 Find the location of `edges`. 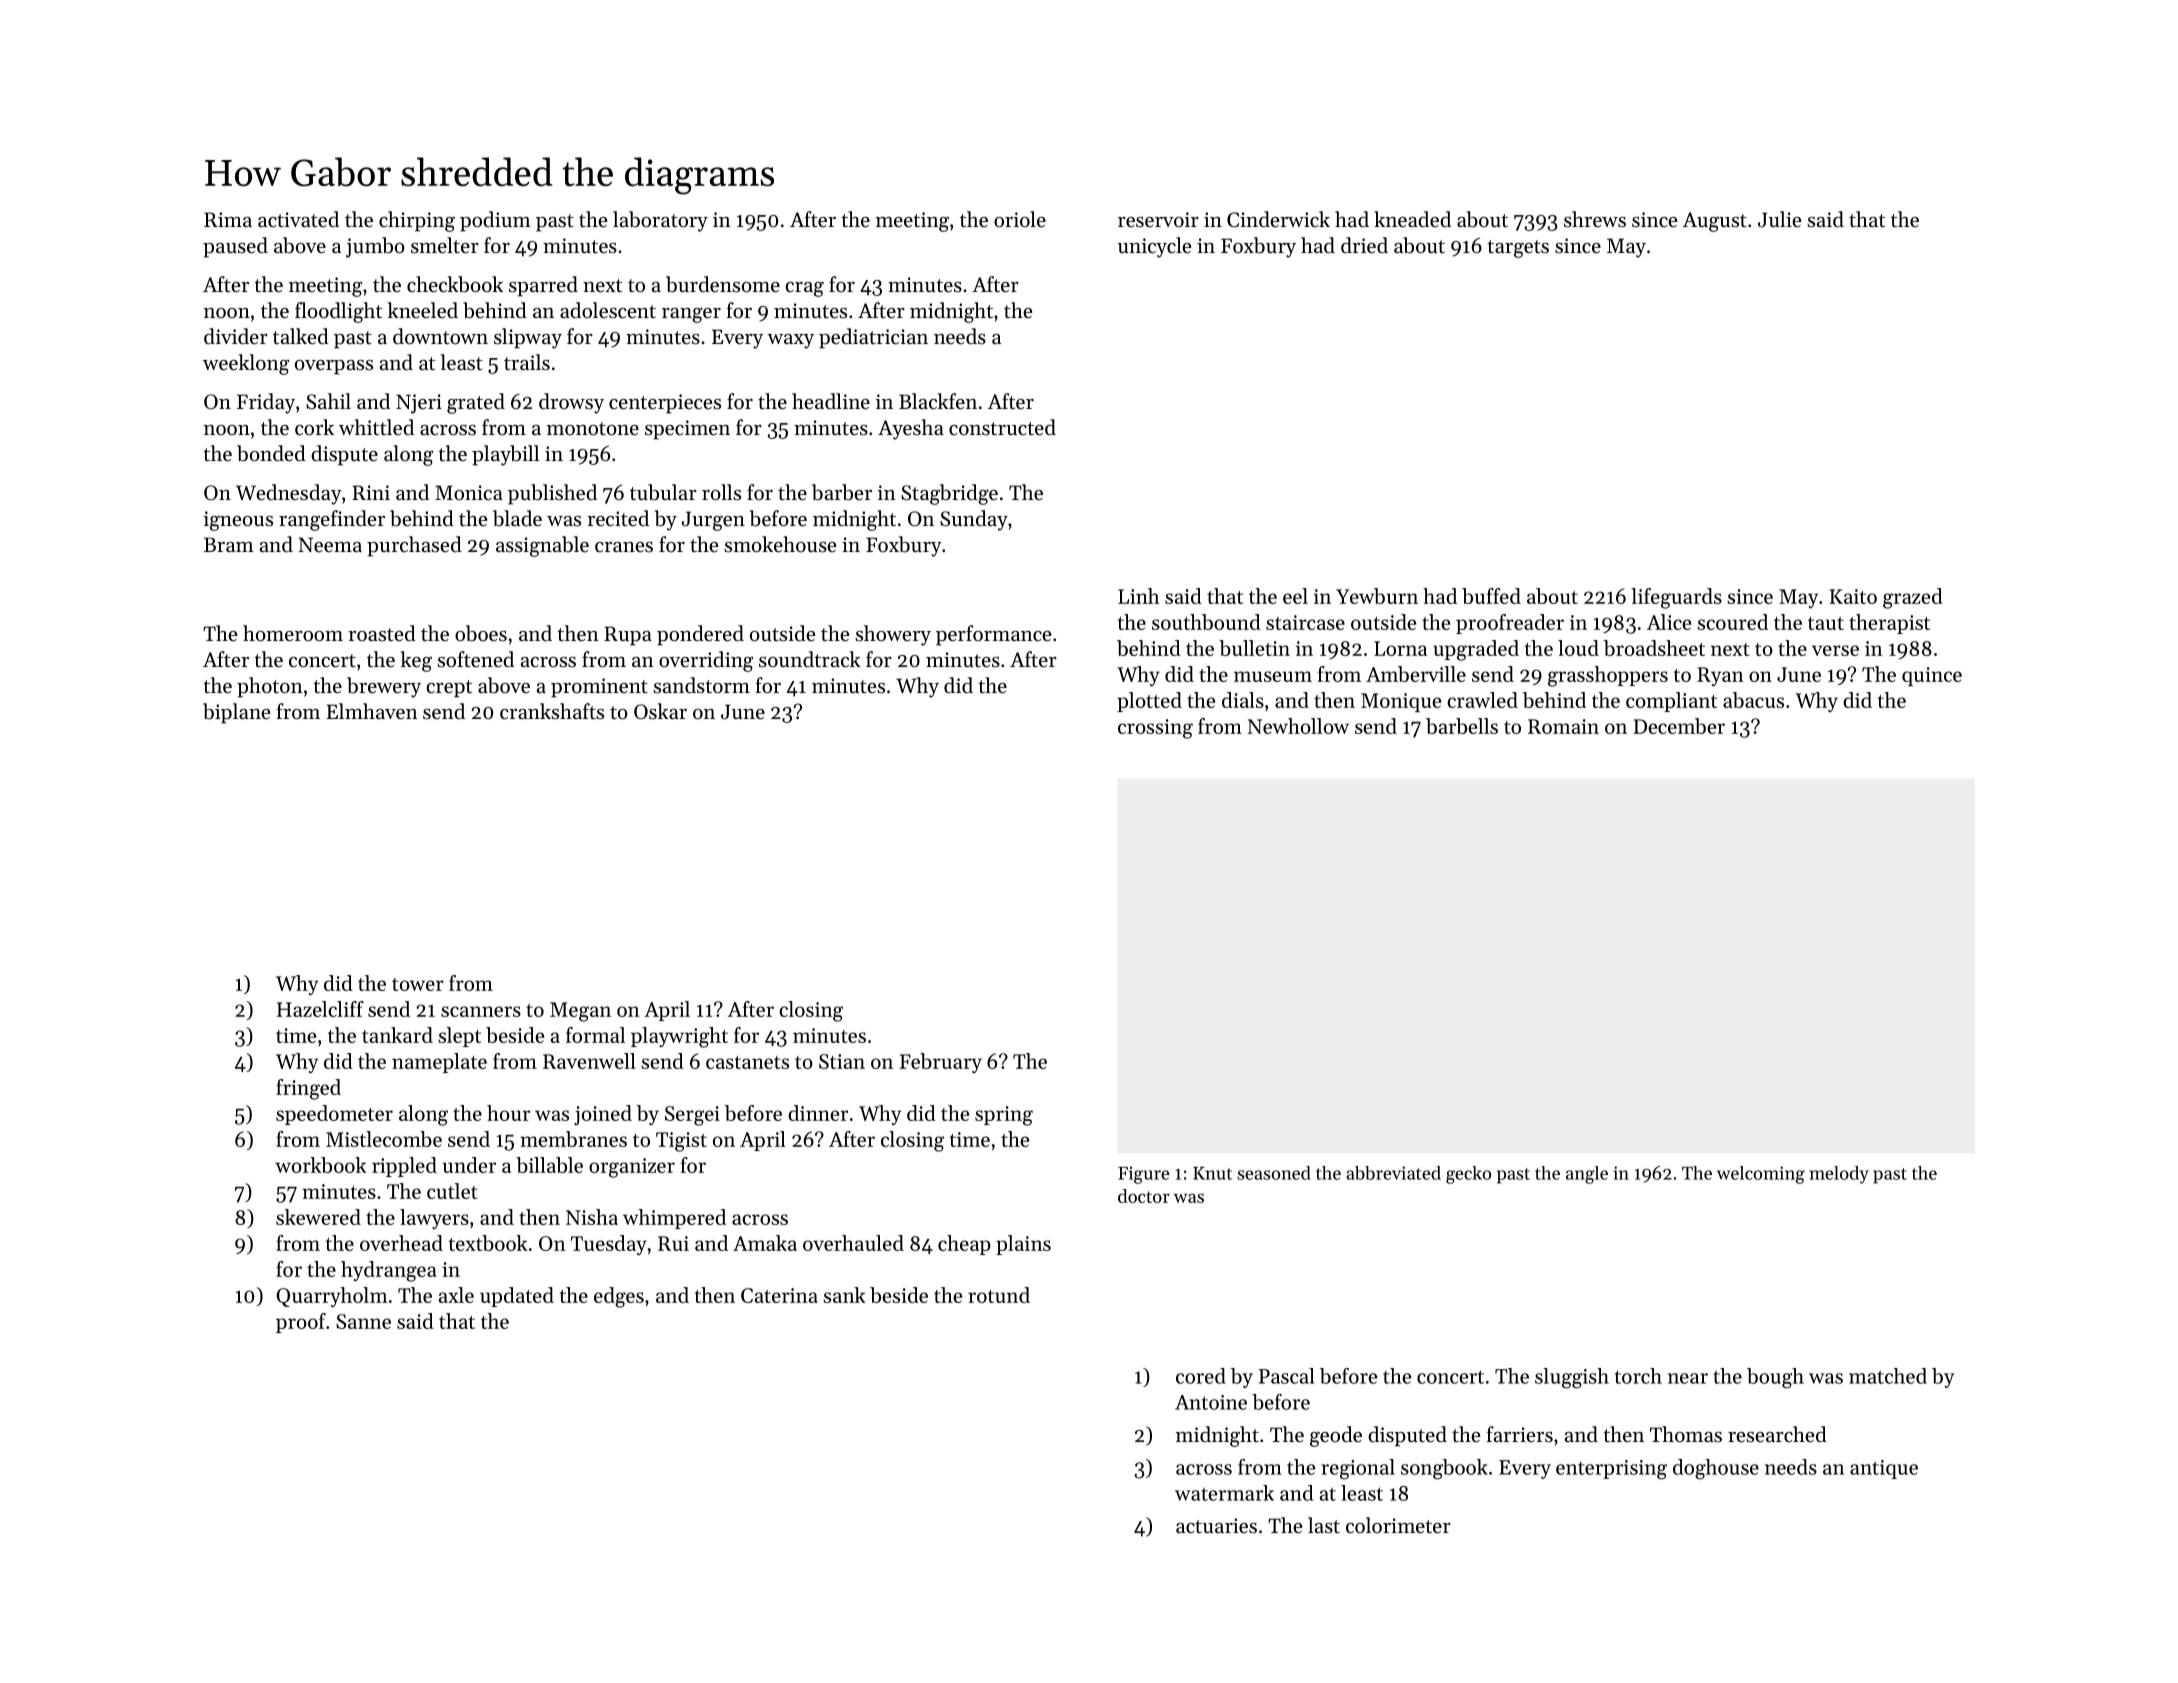

edges is located at coordinates (619, 1297).
